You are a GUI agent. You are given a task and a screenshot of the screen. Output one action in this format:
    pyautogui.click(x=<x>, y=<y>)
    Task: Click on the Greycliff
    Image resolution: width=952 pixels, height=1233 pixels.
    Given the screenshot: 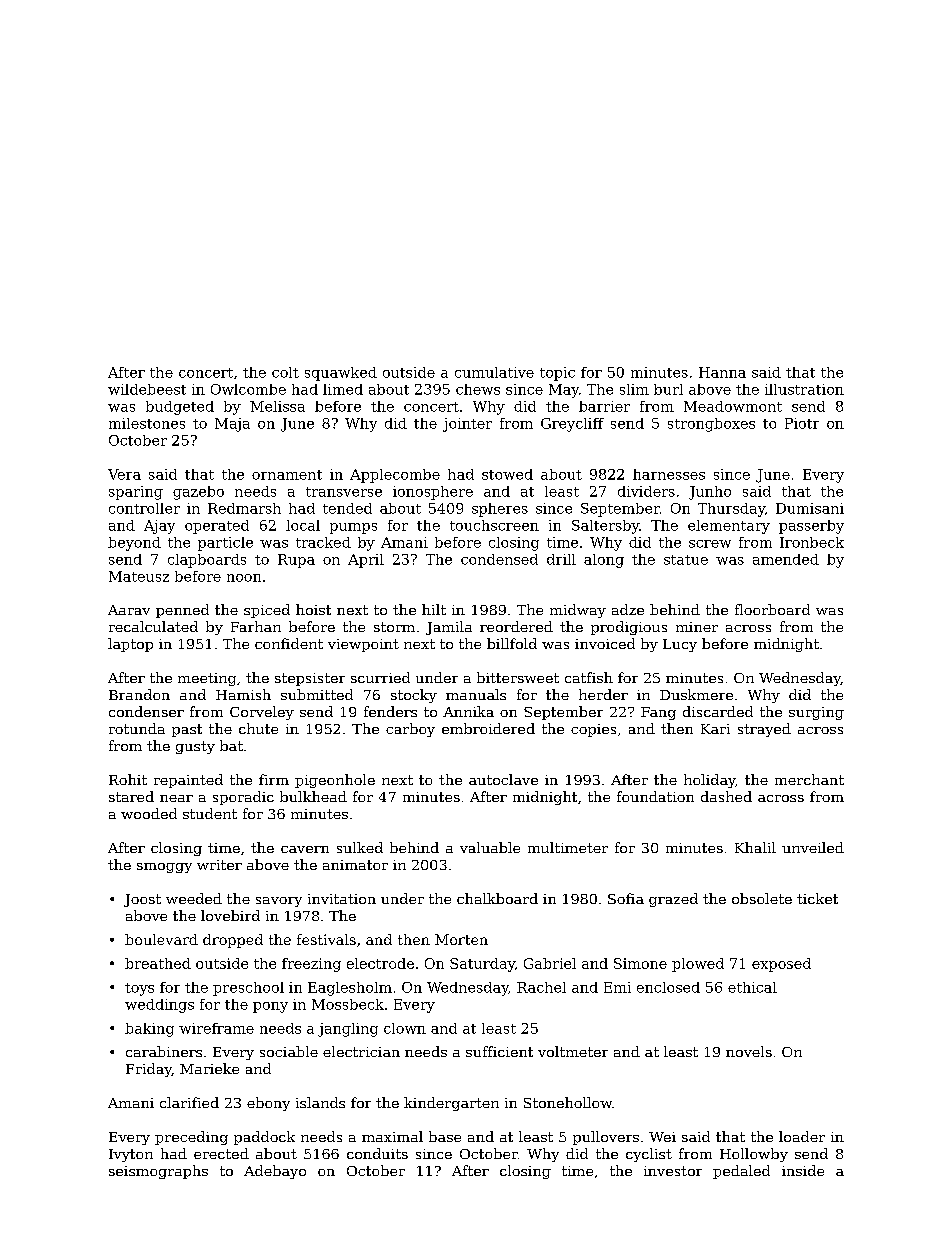 What is the action you would take?
    pyautogui.click(x=572, y=425)
